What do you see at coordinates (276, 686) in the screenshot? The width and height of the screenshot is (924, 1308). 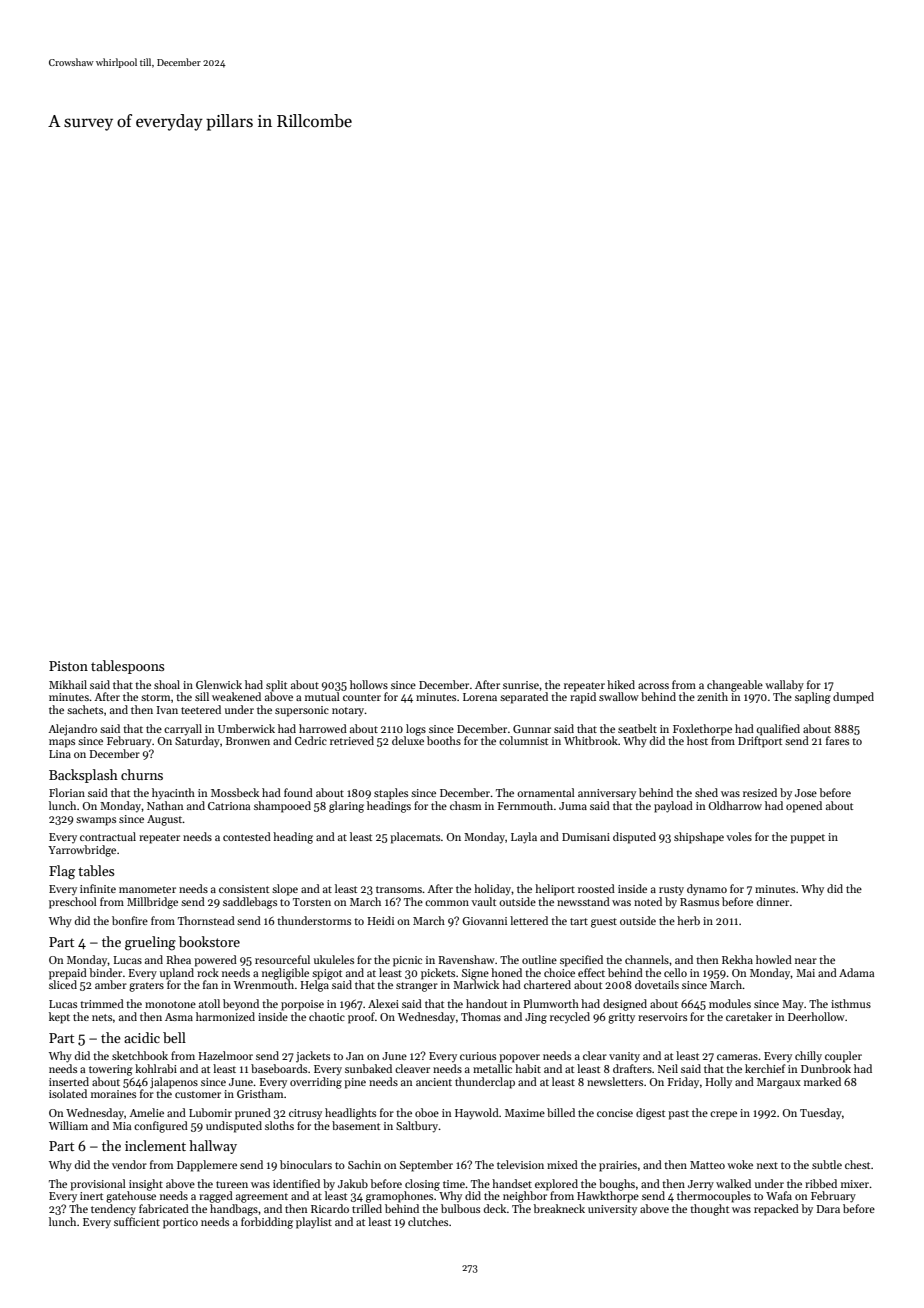 I see `split` at bounding box center [276, 686].
